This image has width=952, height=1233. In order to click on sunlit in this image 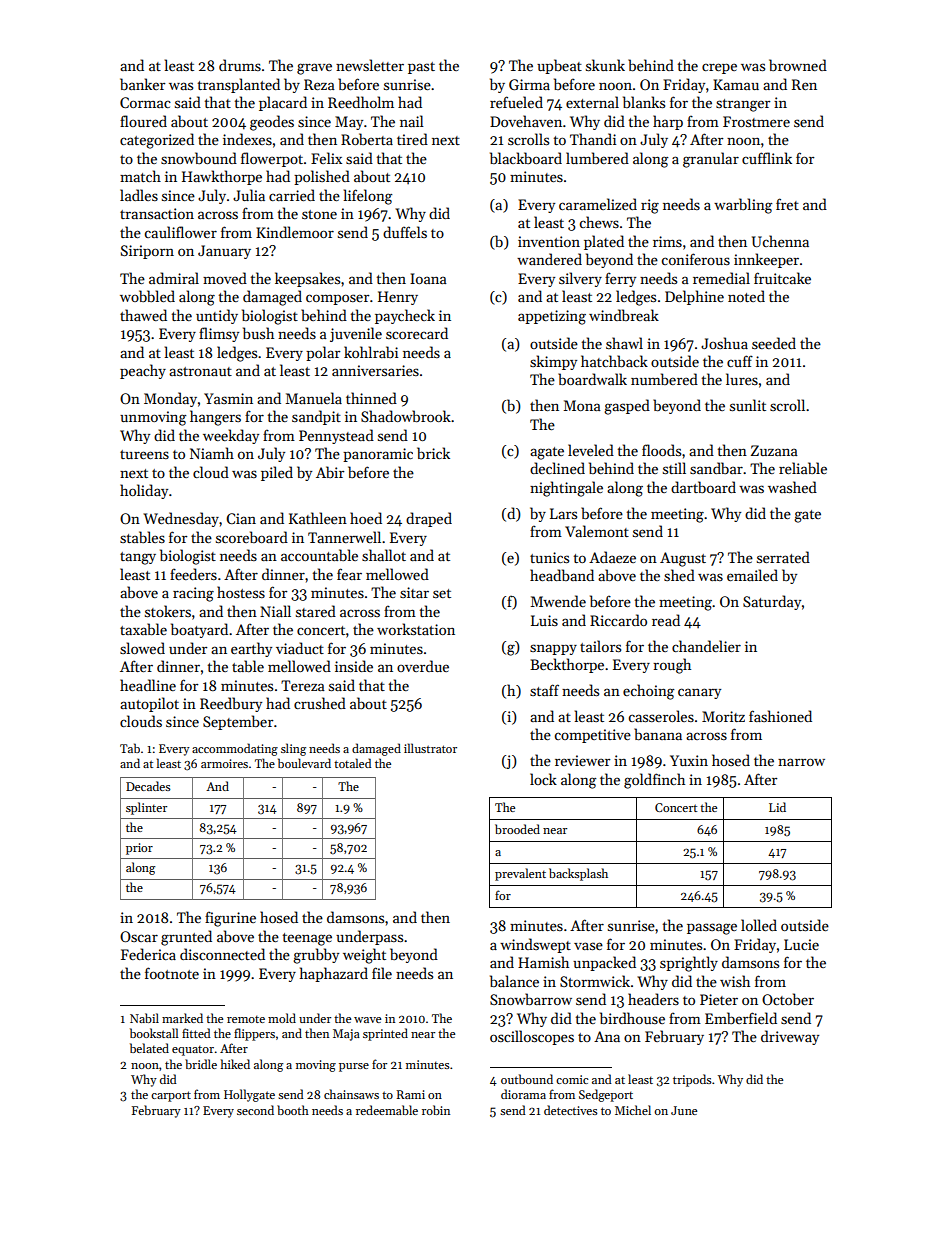, I will do `click(748, 405)`.
